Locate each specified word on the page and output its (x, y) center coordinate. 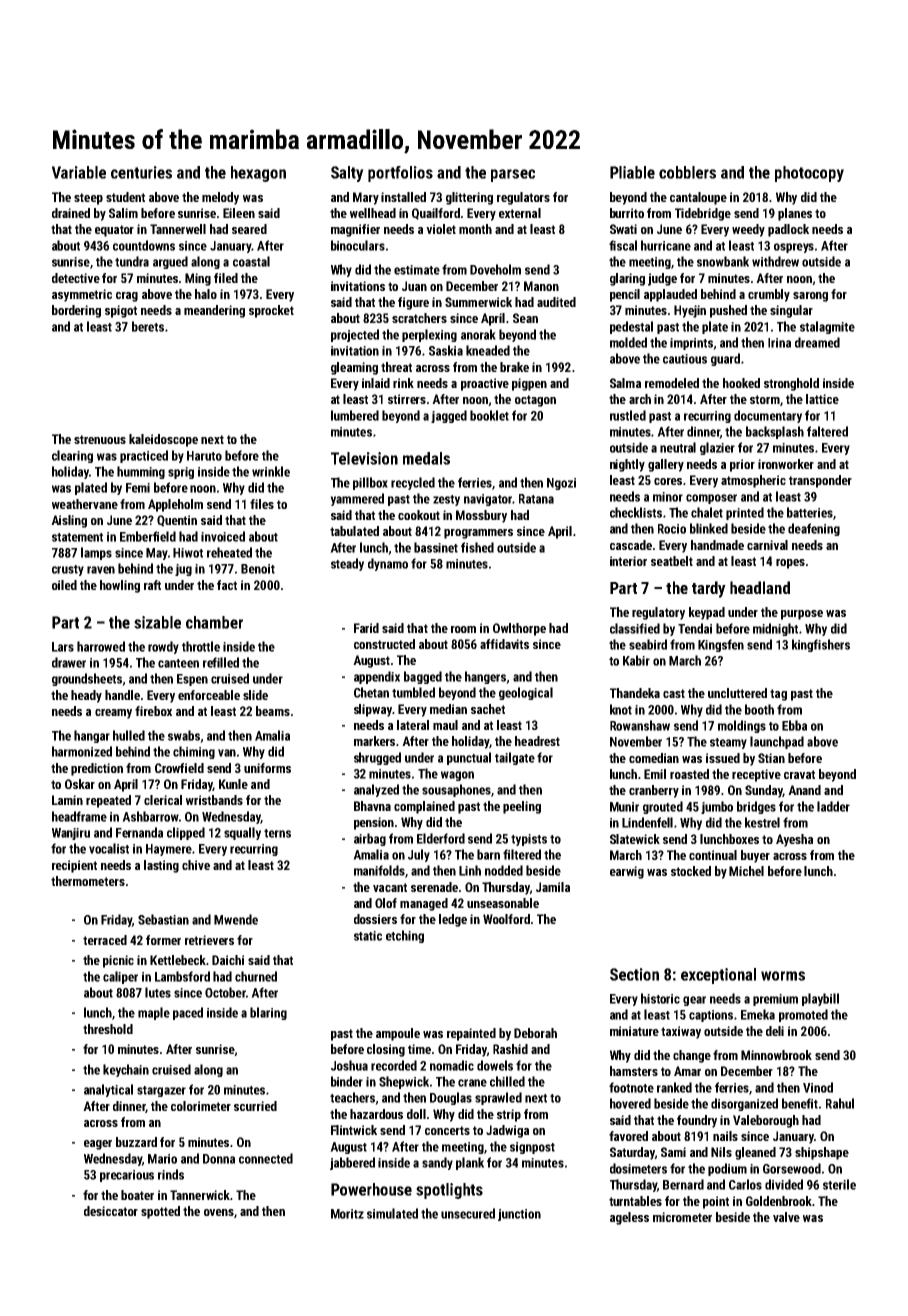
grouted (663, 807)
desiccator (111, 1211)
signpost (532, 1148)
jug (183, 570)
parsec (513, 175)
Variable (79, 172)
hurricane (666, 245)
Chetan (371, 692)
